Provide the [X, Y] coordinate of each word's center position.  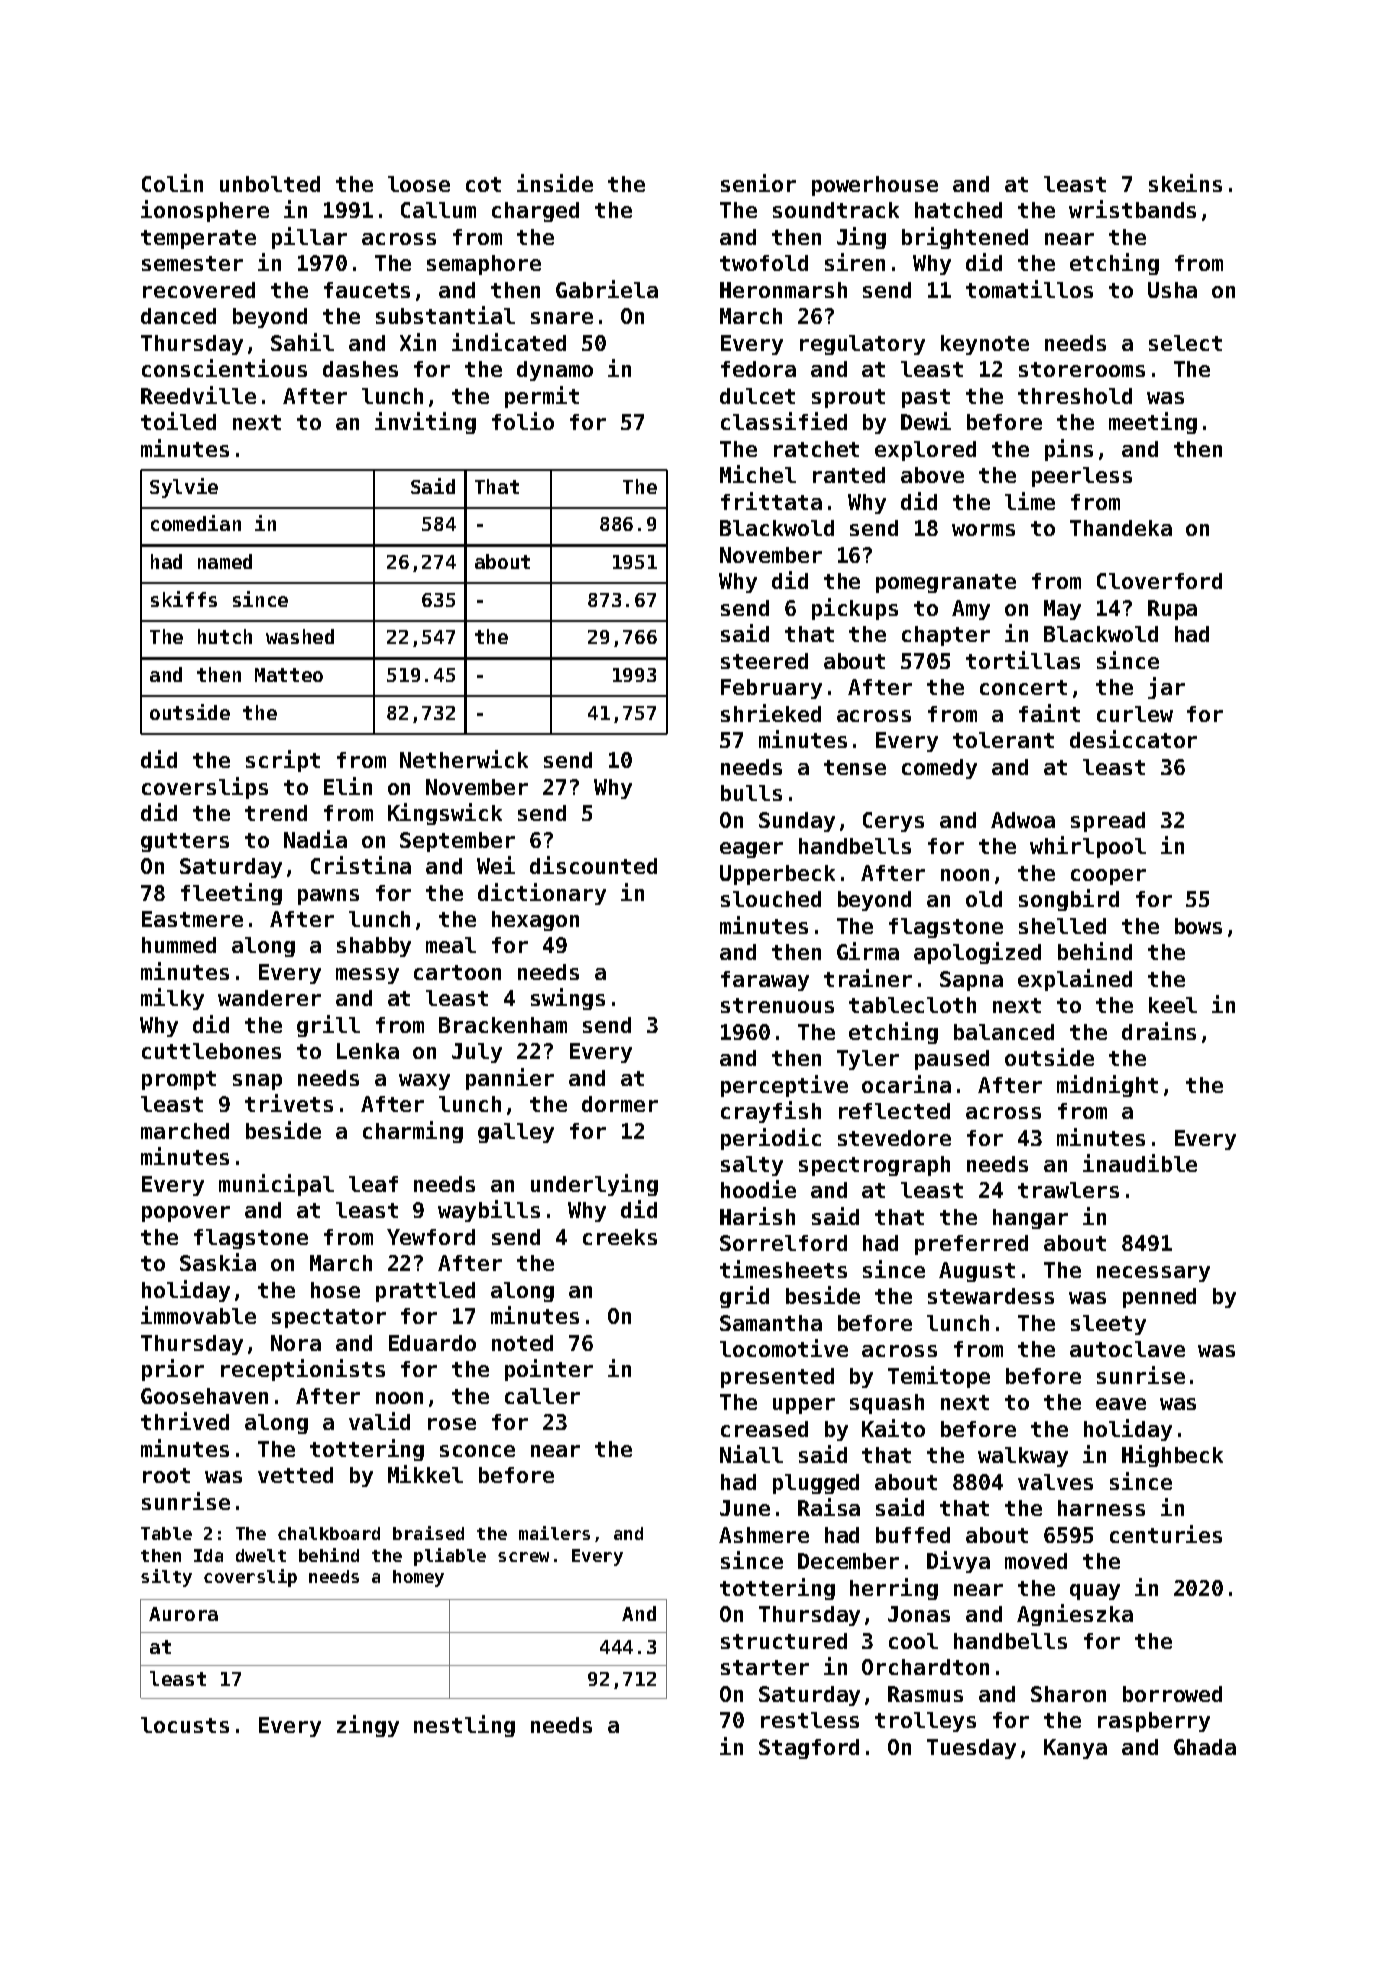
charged [535, 212]
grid [744, 1297]
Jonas [919, 1614]
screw [523, 1557]
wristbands [1132, 209]
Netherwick [464, 759]
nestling [464, 1726]
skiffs [184, 599]
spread [1108, 822]
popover [186, 1214]
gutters [185, 842]
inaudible [1140, 1163]
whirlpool [1088, 847]
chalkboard [329, 1533]
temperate [198, 239]
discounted [593, 865]
